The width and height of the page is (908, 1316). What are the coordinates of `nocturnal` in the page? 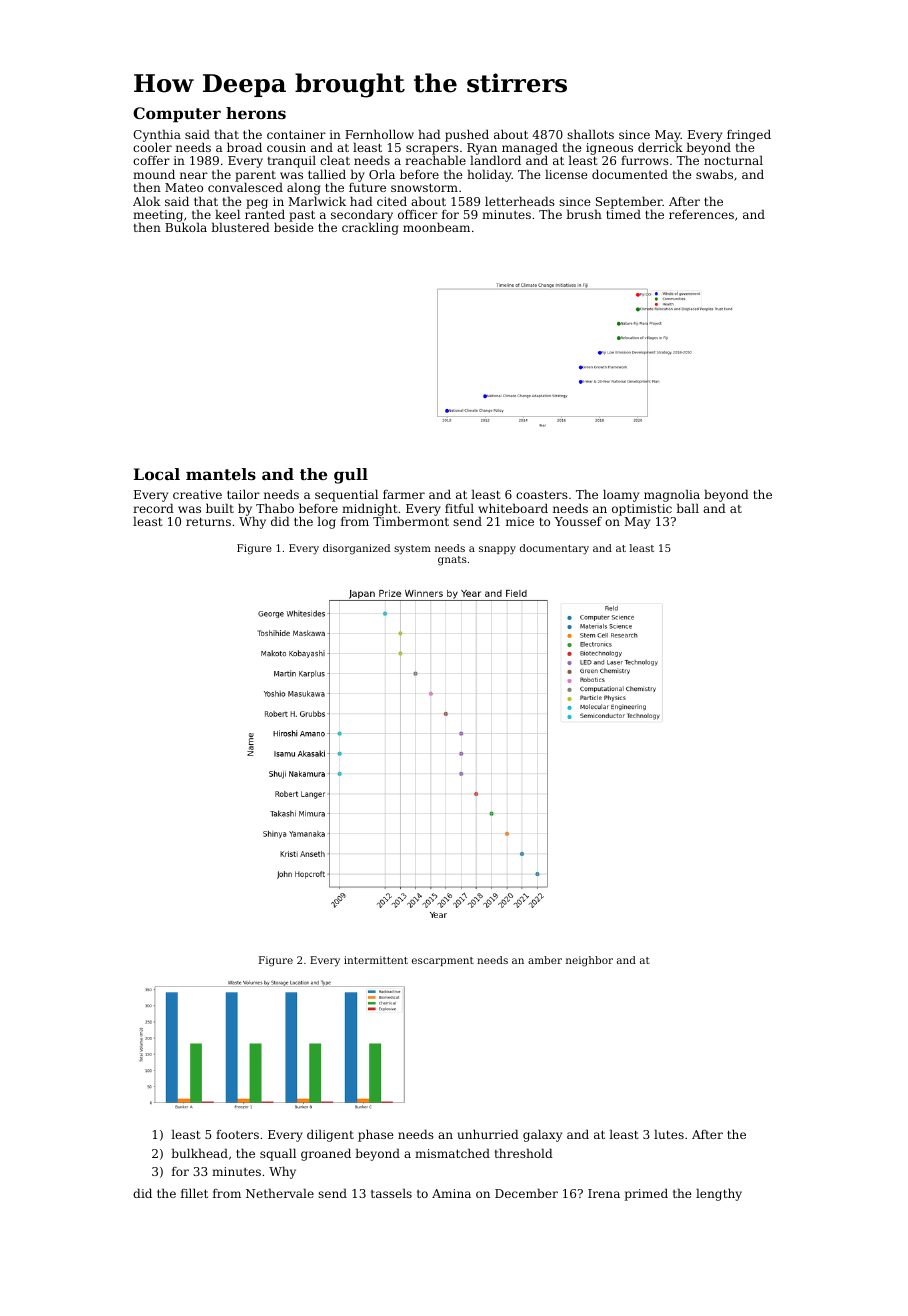 It's located at (733, 160).
